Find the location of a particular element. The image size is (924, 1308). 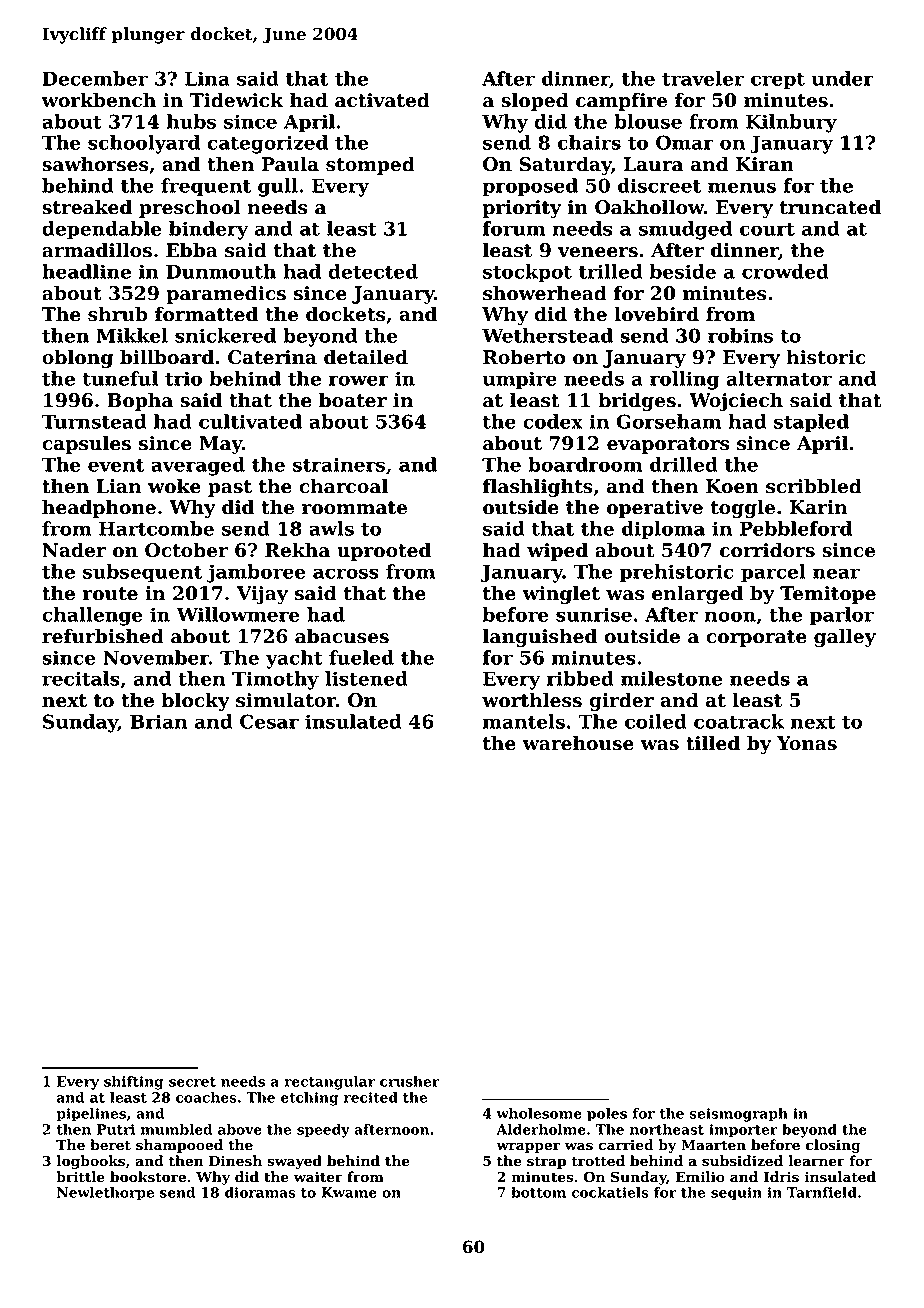

umpire is located at coordinates (519, 380).
